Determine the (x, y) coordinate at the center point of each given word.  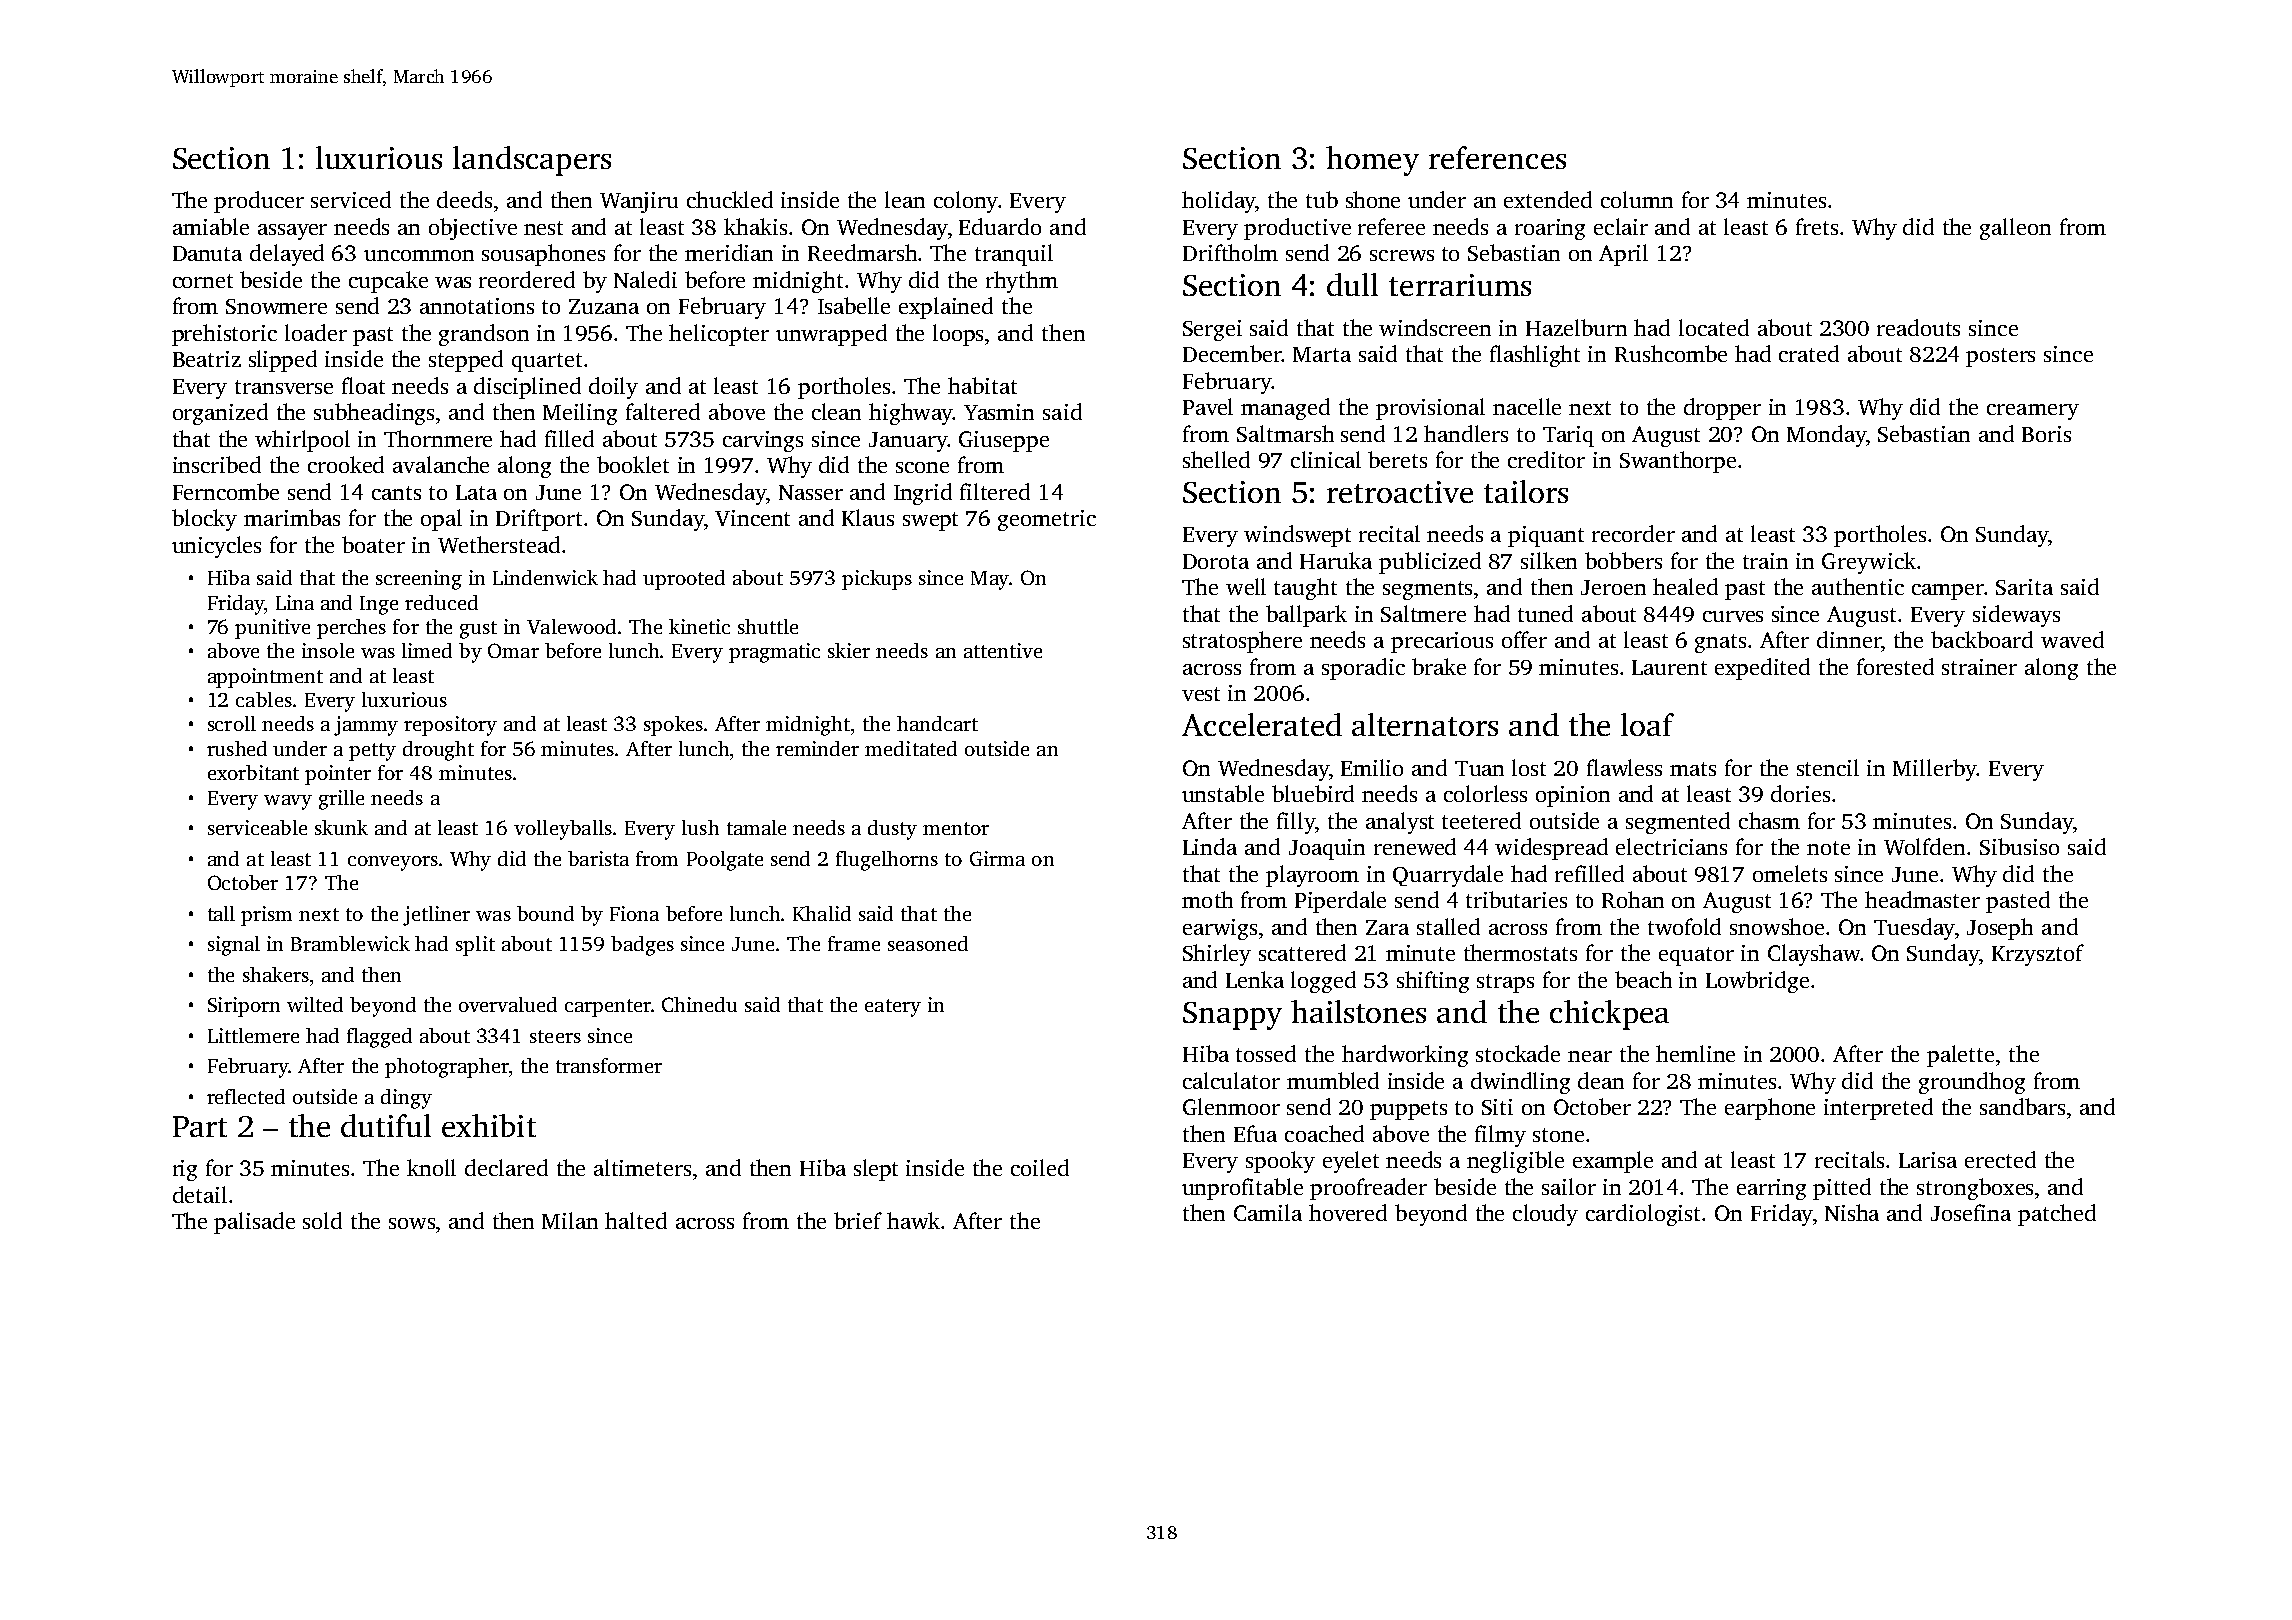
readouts (1918, 327)
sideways (2016, 616)
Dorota (1216, 561)
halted (636, 1220)
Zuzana (604, 306)
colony (966, 202)
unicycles (216, 547)
